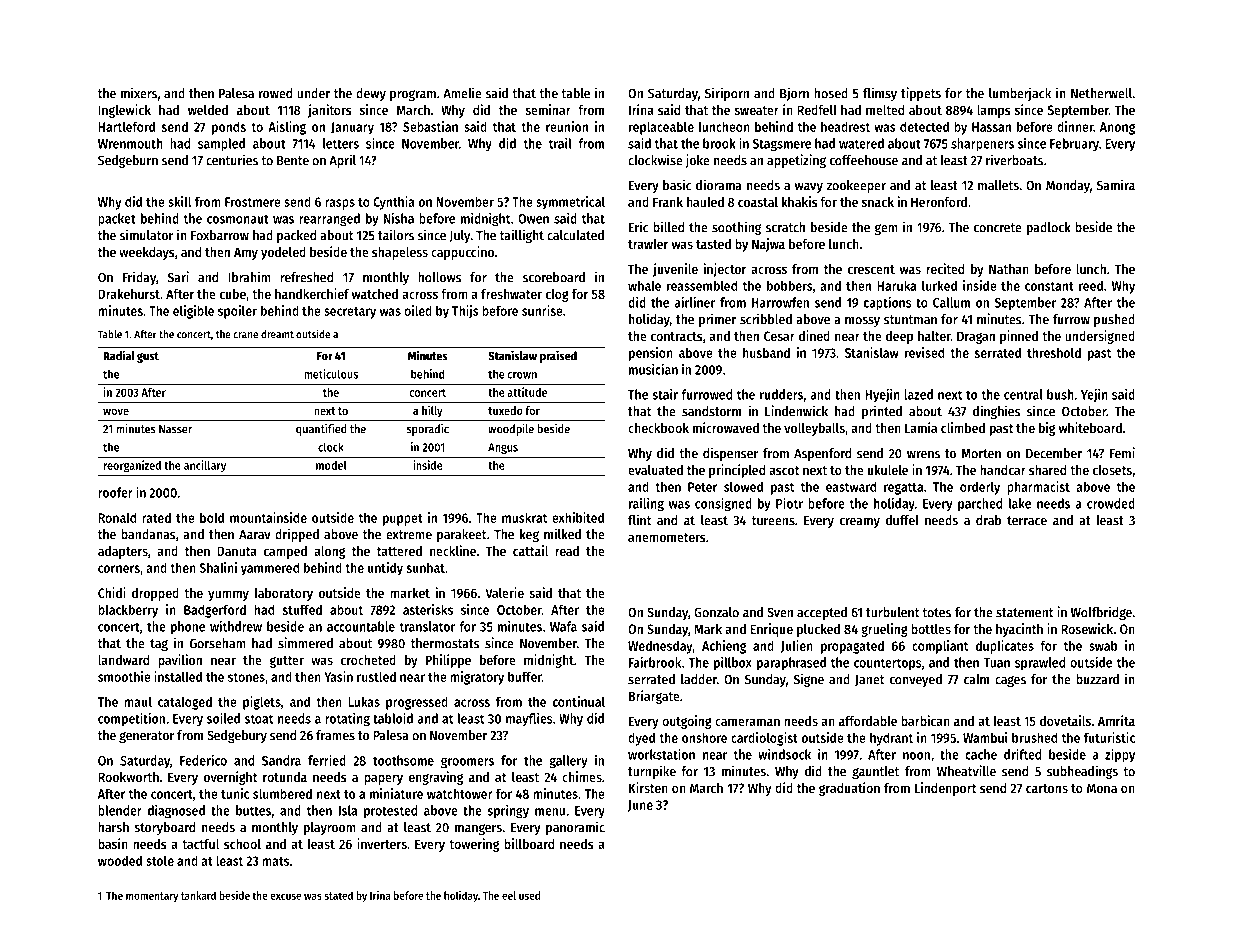 This image has height=952, width=1233. Describe the element at coordinates (570, 203) in the image. I see `symmetrical` at that location.
